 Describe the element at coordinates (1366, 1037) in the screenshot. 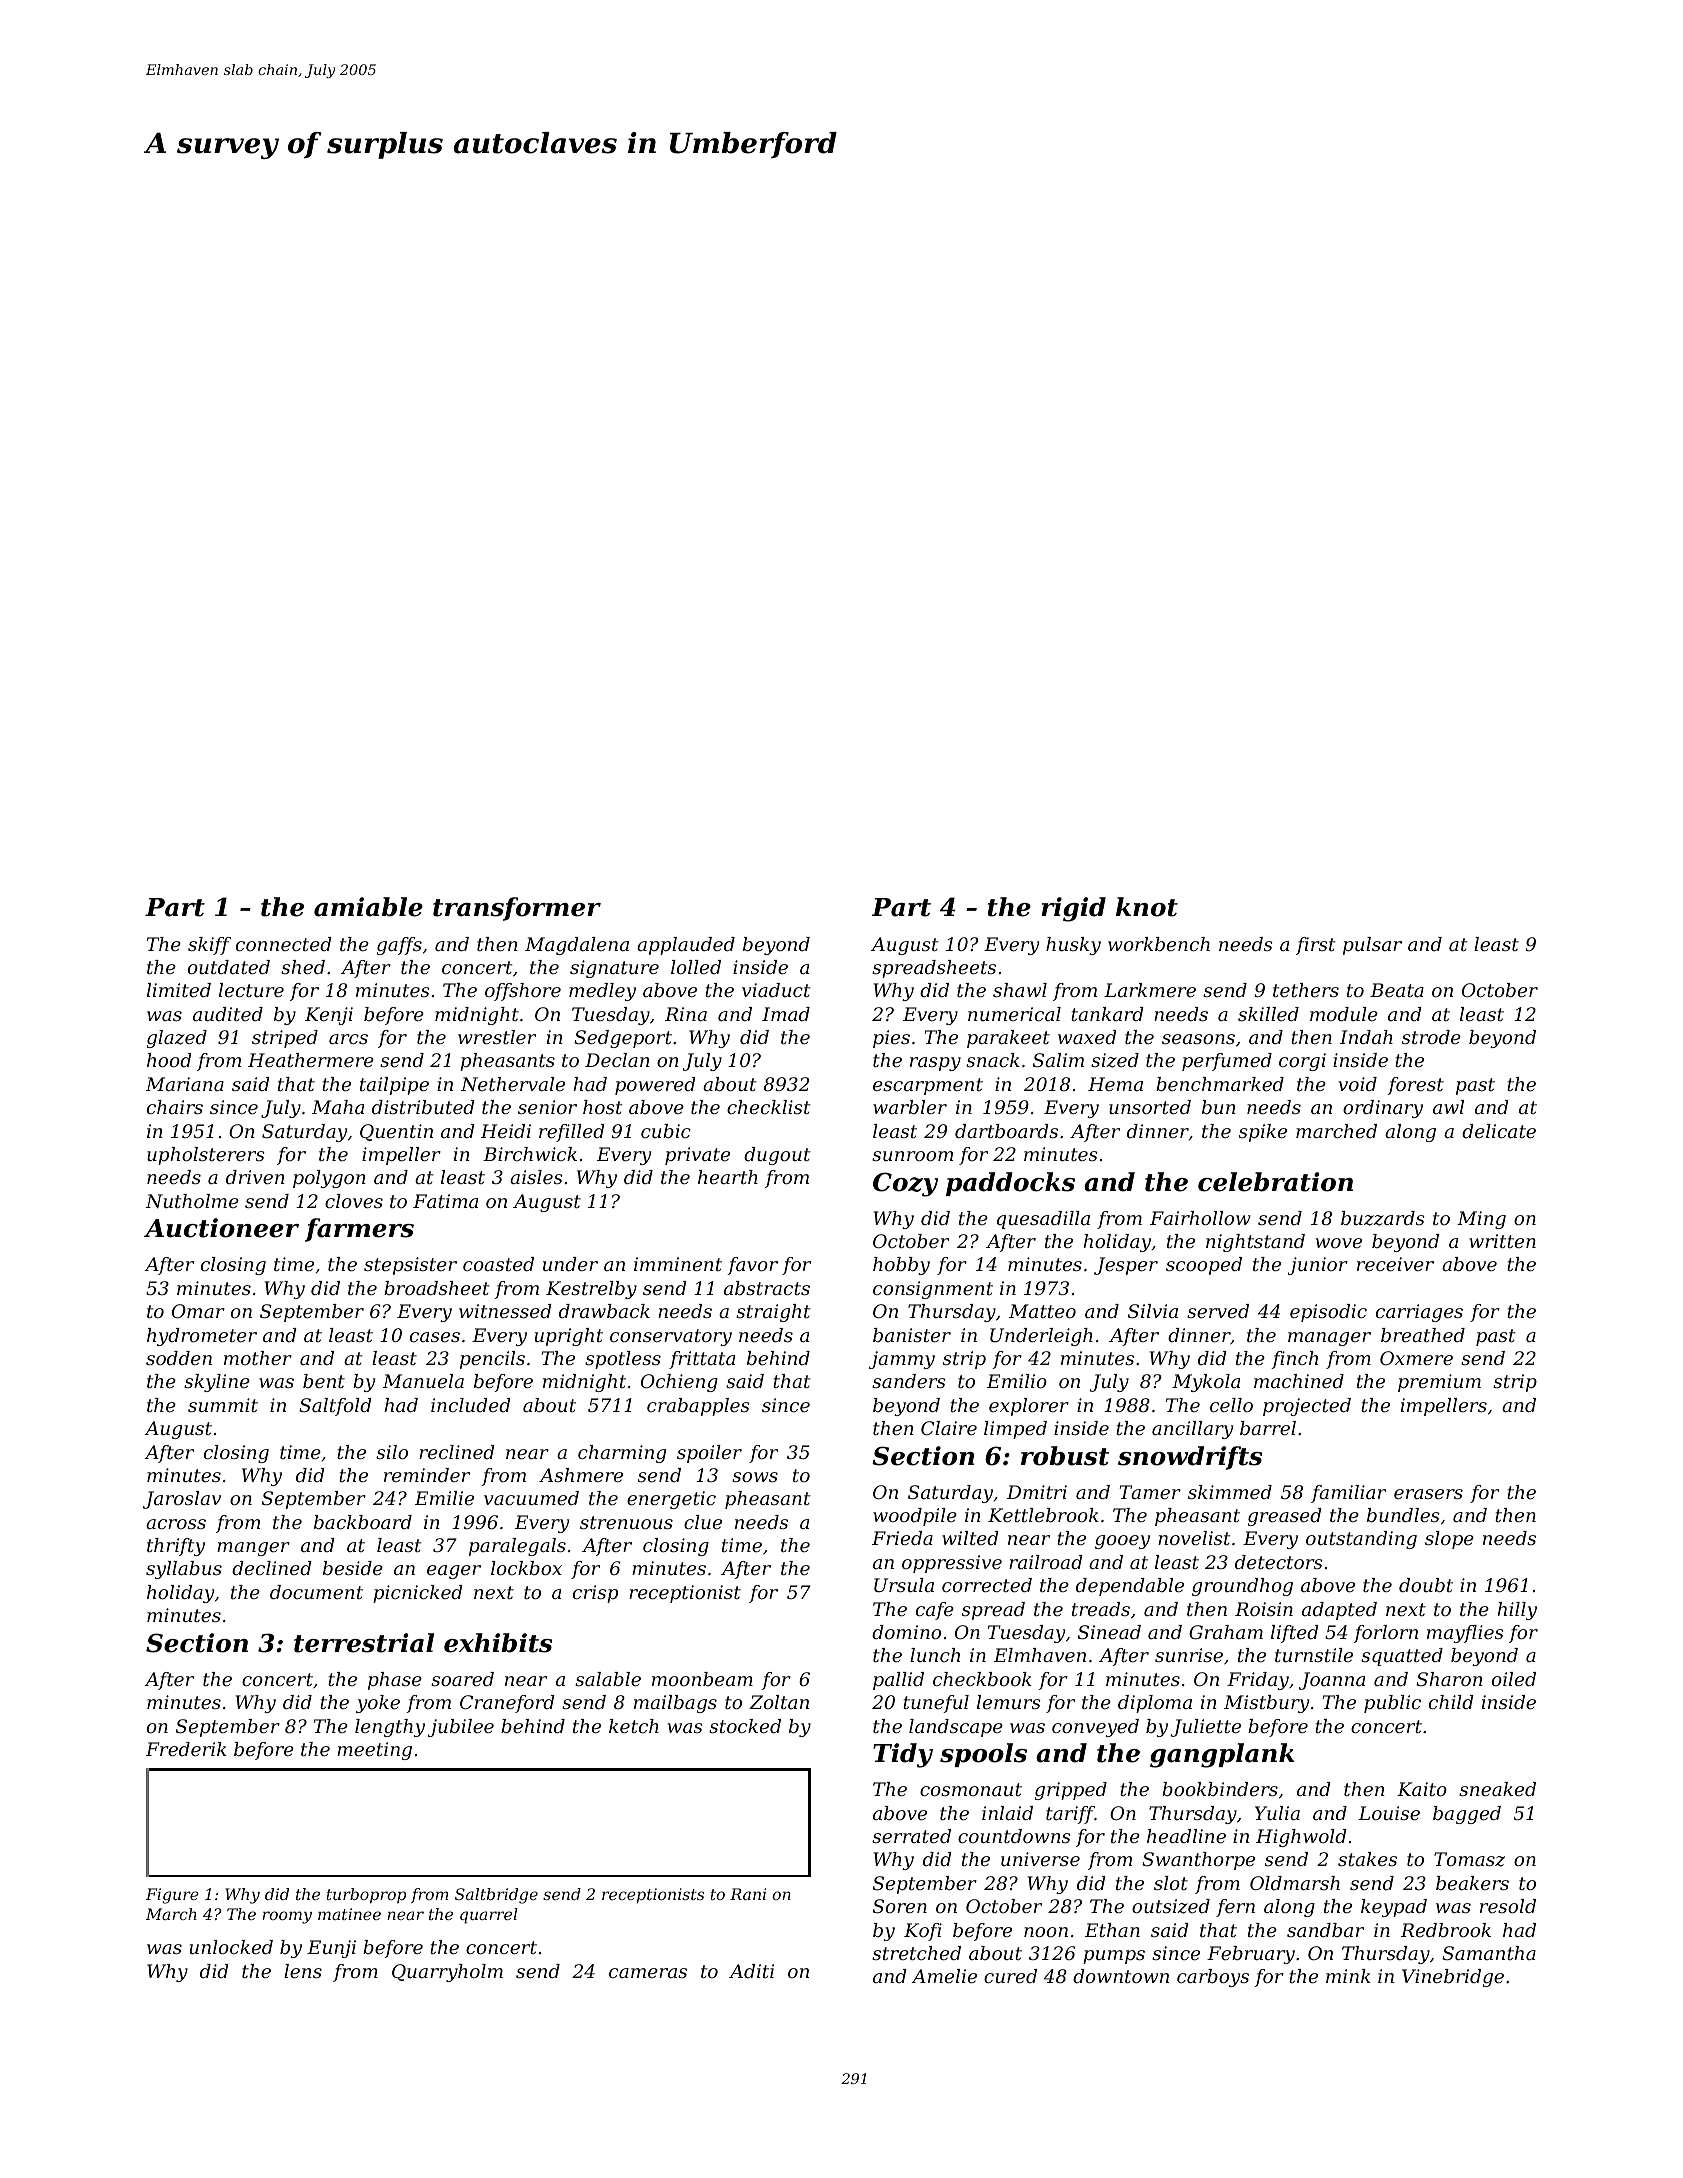

I see `Indah` at that location.
